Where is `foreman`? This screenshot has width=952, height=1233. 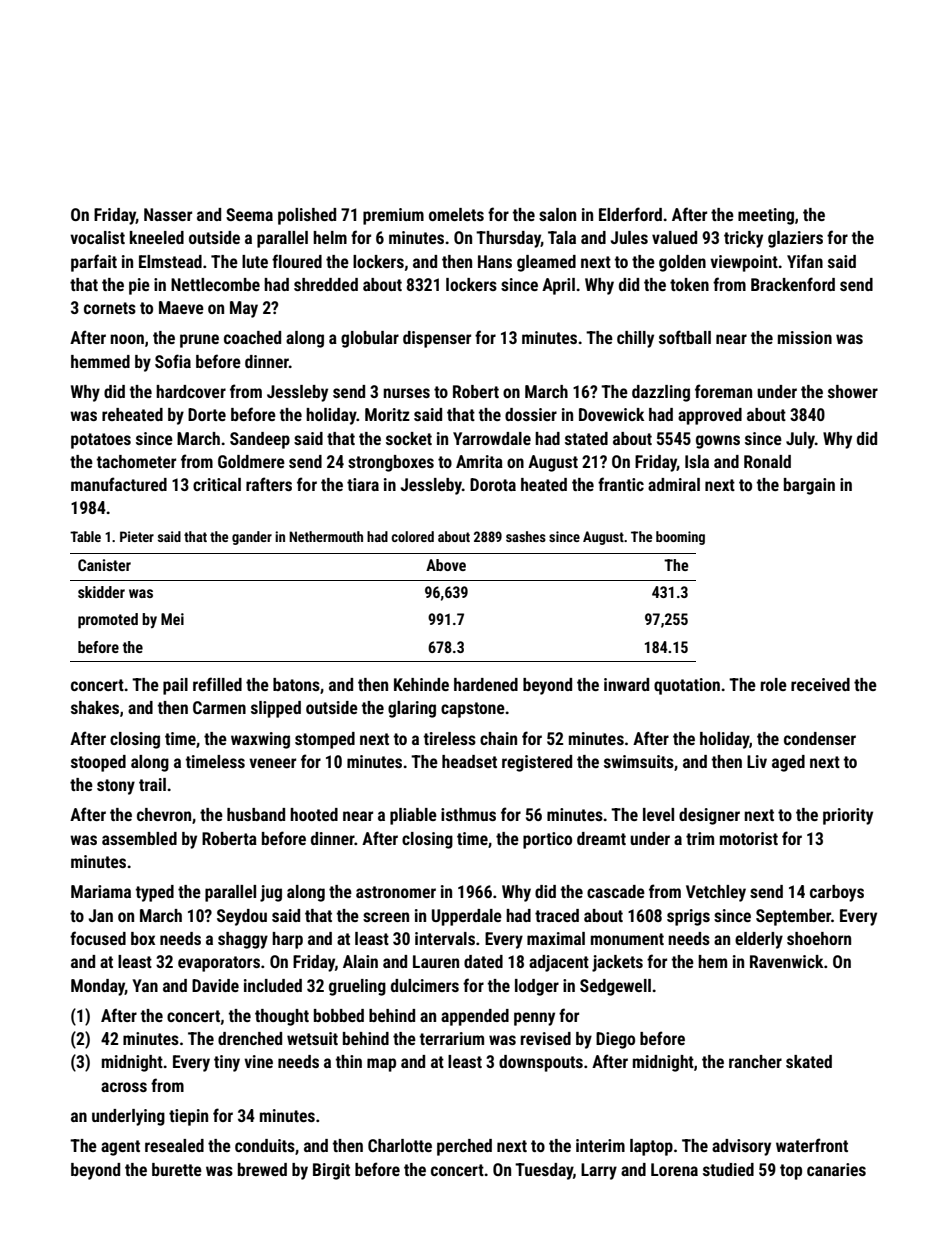 foreman is located at coordinates (723, 391).
